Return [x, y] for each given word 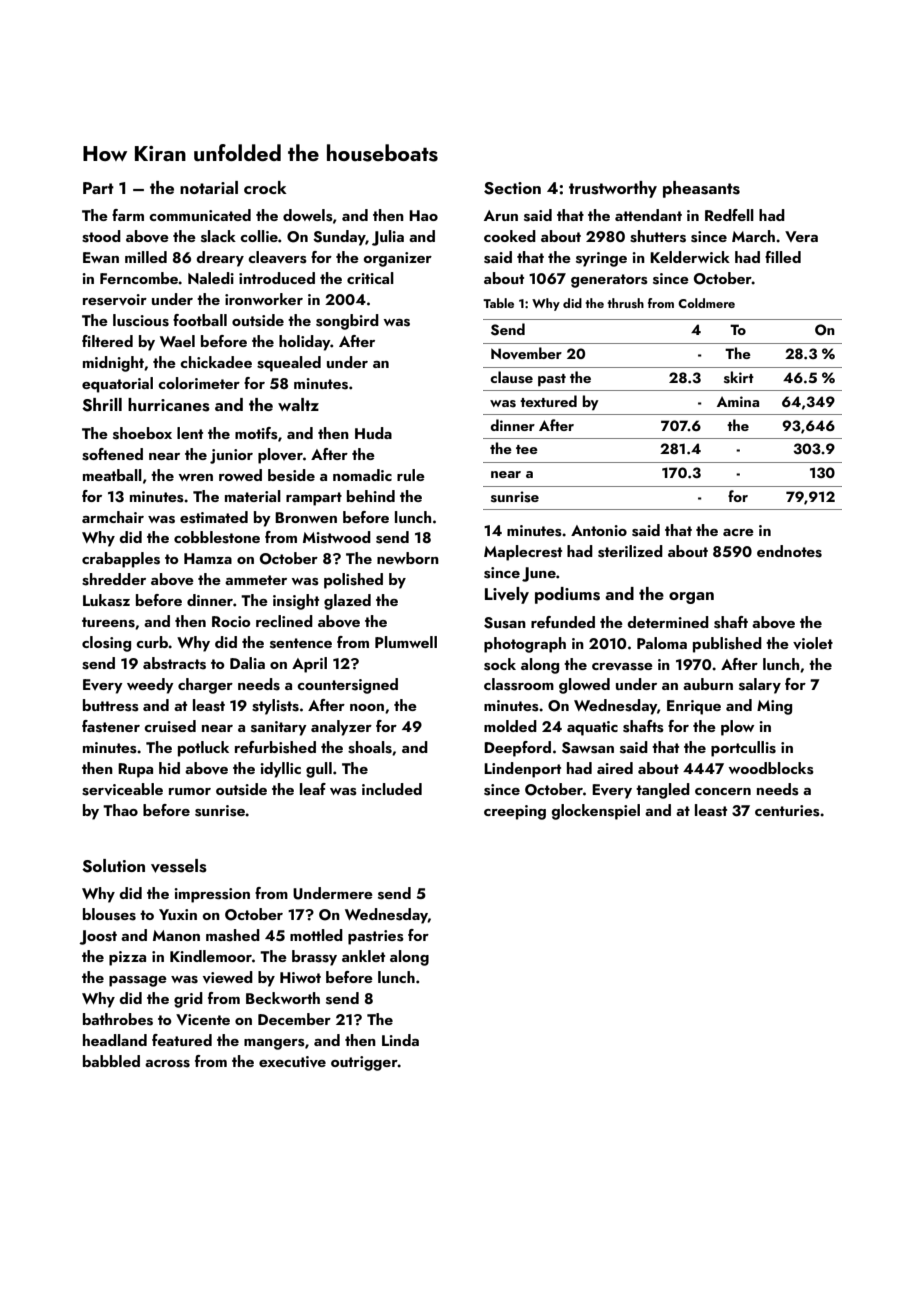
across [167, 1064]
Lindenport [522, 770]
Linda [400, 1040]
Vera [801, 236]
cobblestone [217, 537]
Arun [501, 215]
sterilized [630, 551]
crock [265, 187]
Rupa [135, 770]
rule [411, 475]
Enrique [694, 707]
